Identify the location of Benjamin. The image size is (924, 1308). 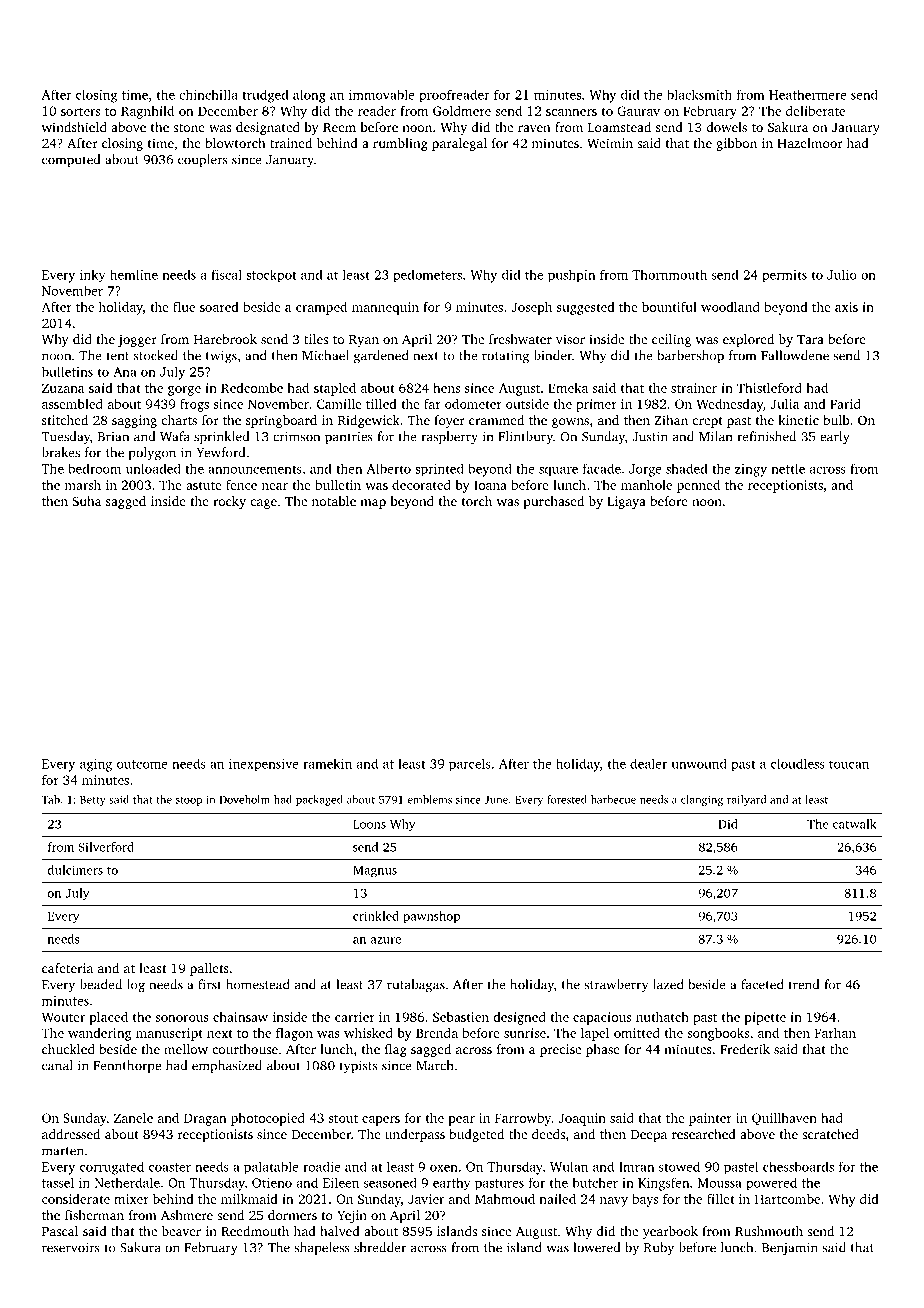
(790, 1249).
